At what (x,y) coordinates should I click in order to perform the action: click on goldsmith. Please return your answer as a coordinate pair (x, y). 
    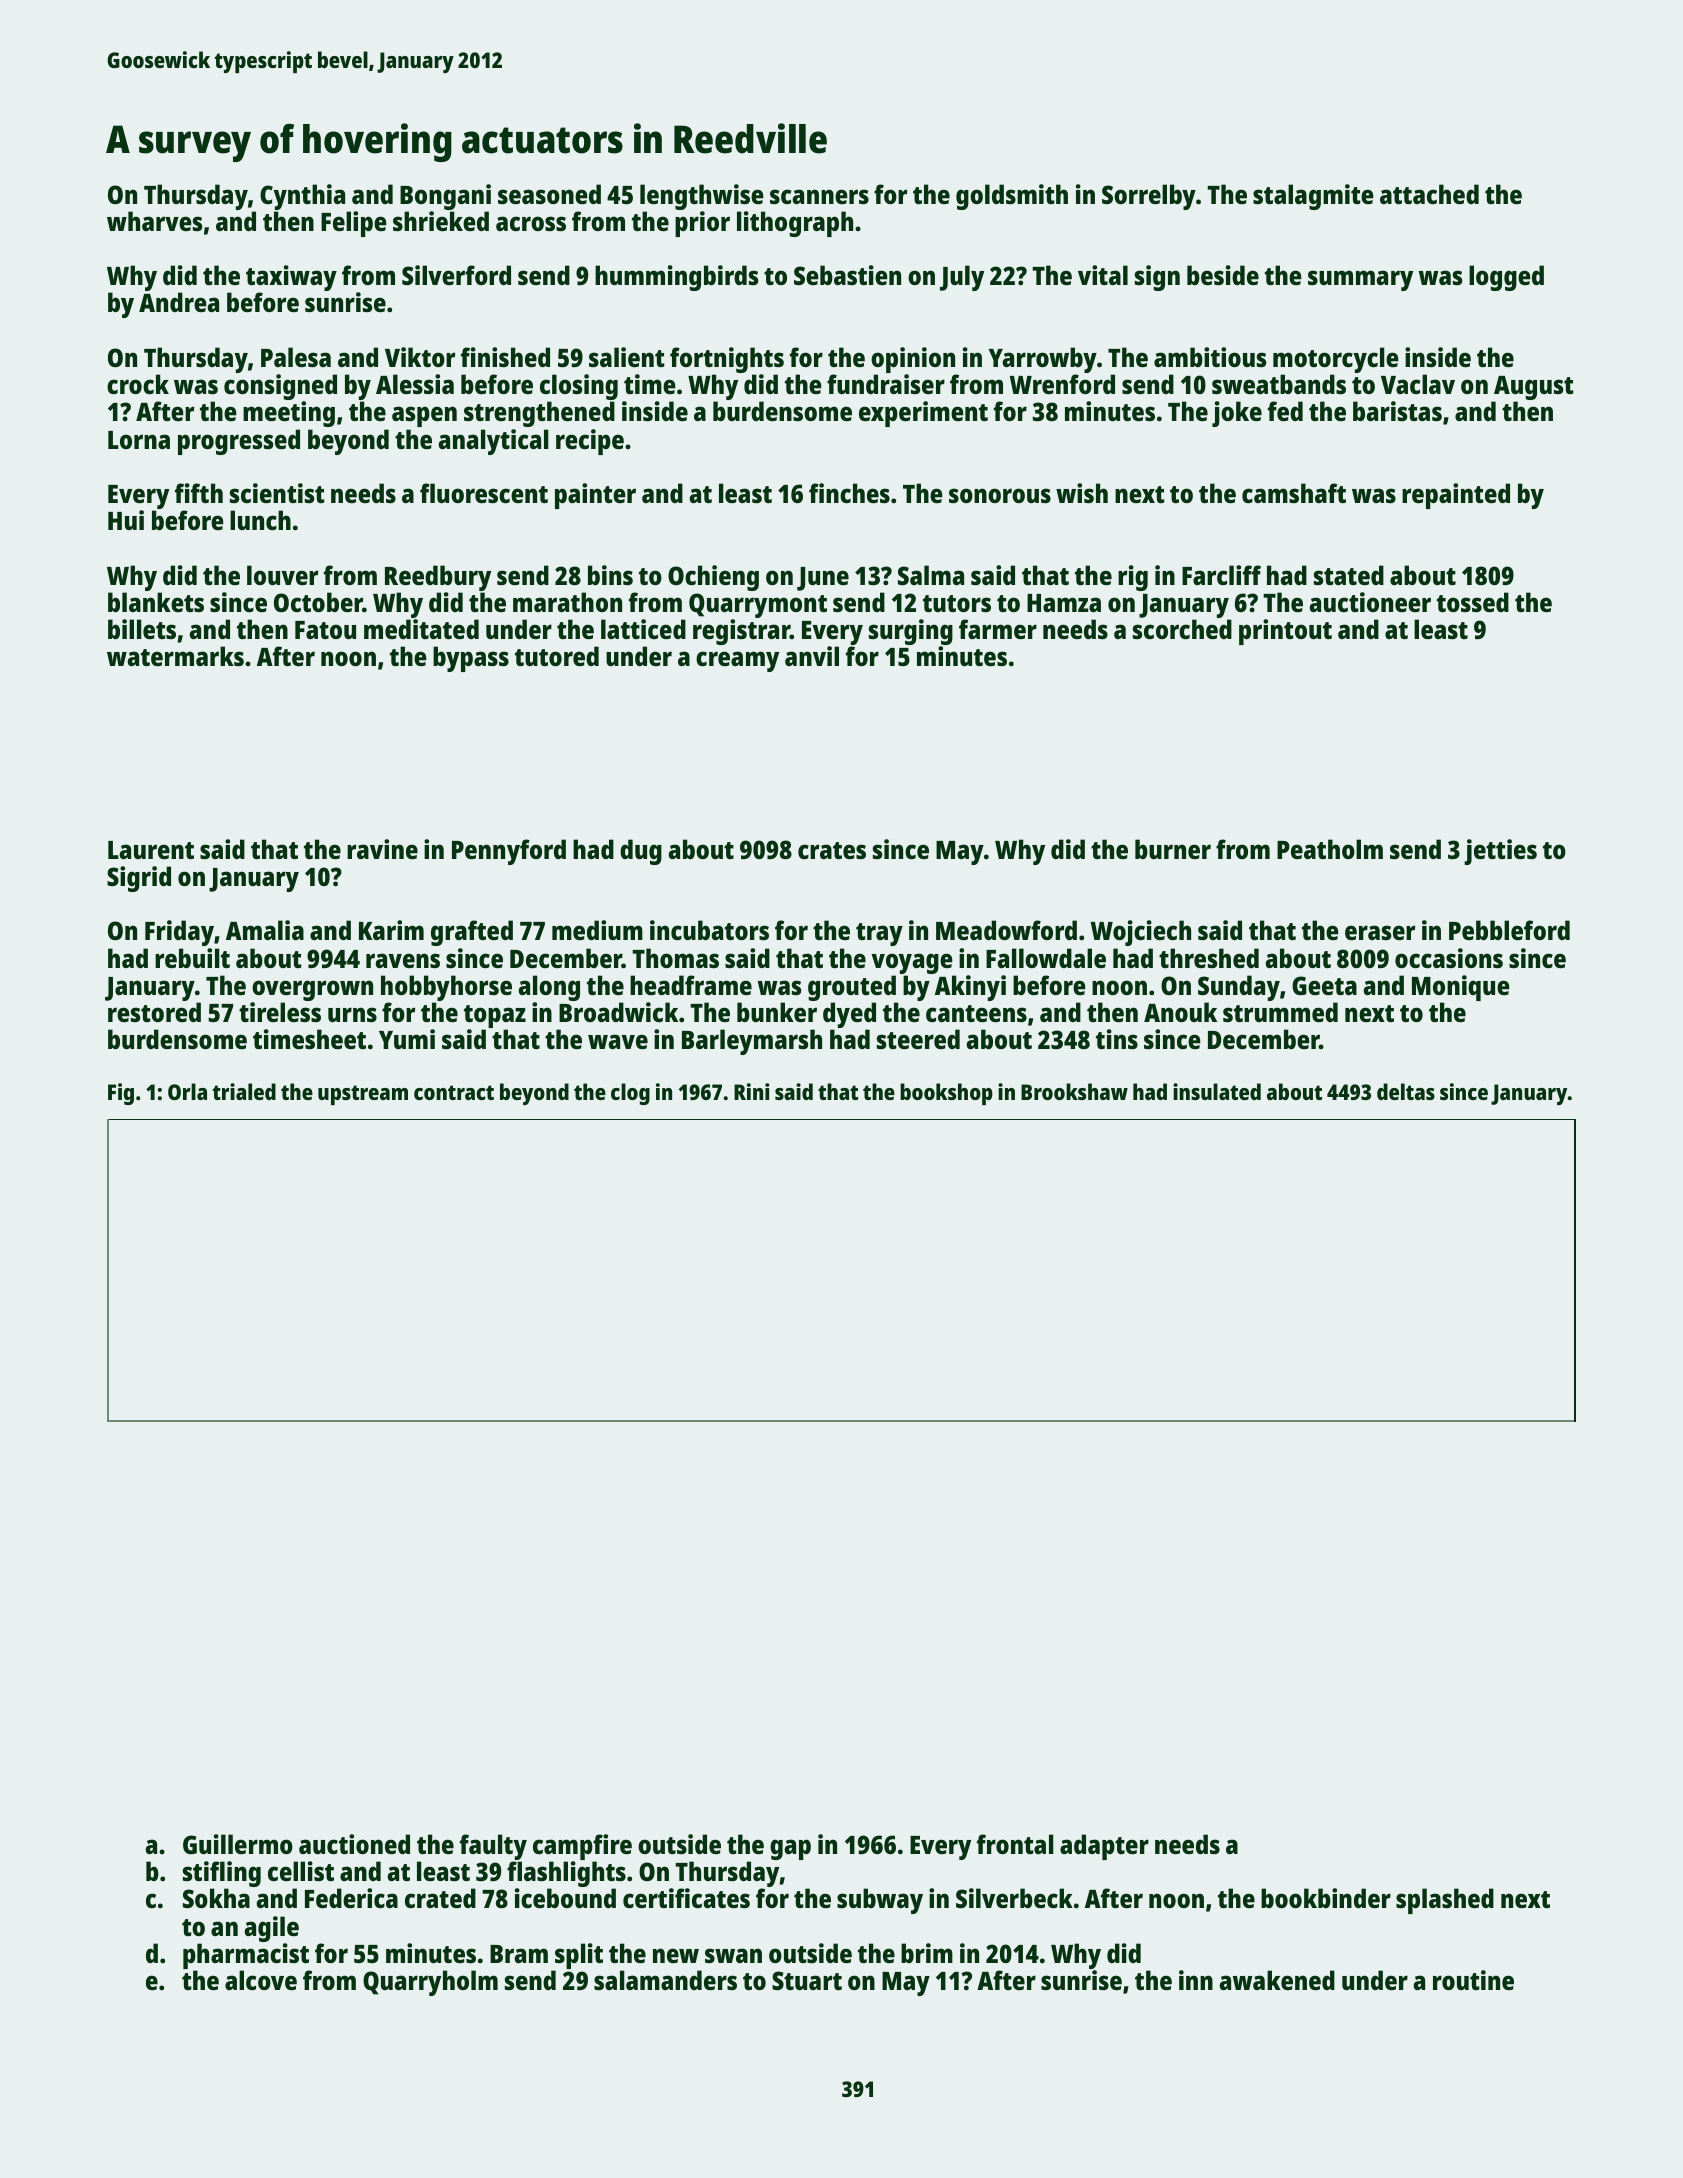
    Looking at the image, I should click on (1012, 197).
